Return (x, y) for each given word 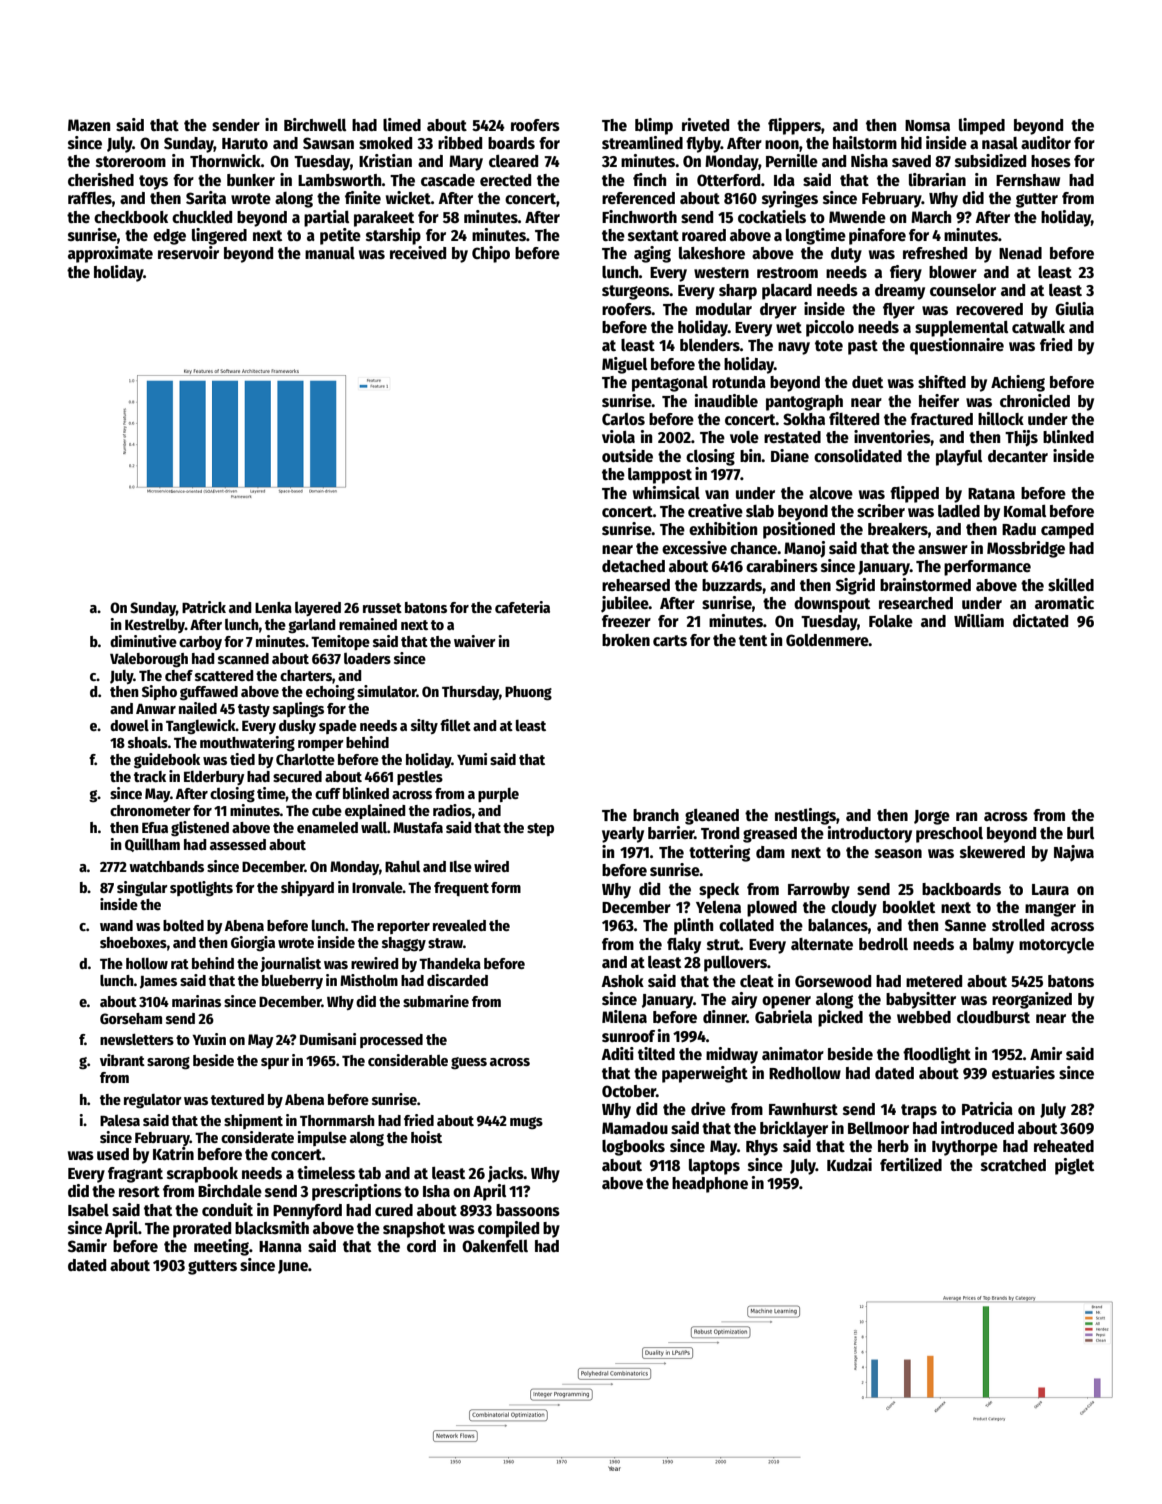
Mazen (89, 125)
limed (402, 125)
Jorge (932, 817)
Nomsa (927, 125)
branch (656, 815)
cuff (328, 793)
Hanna (280, 1246)
